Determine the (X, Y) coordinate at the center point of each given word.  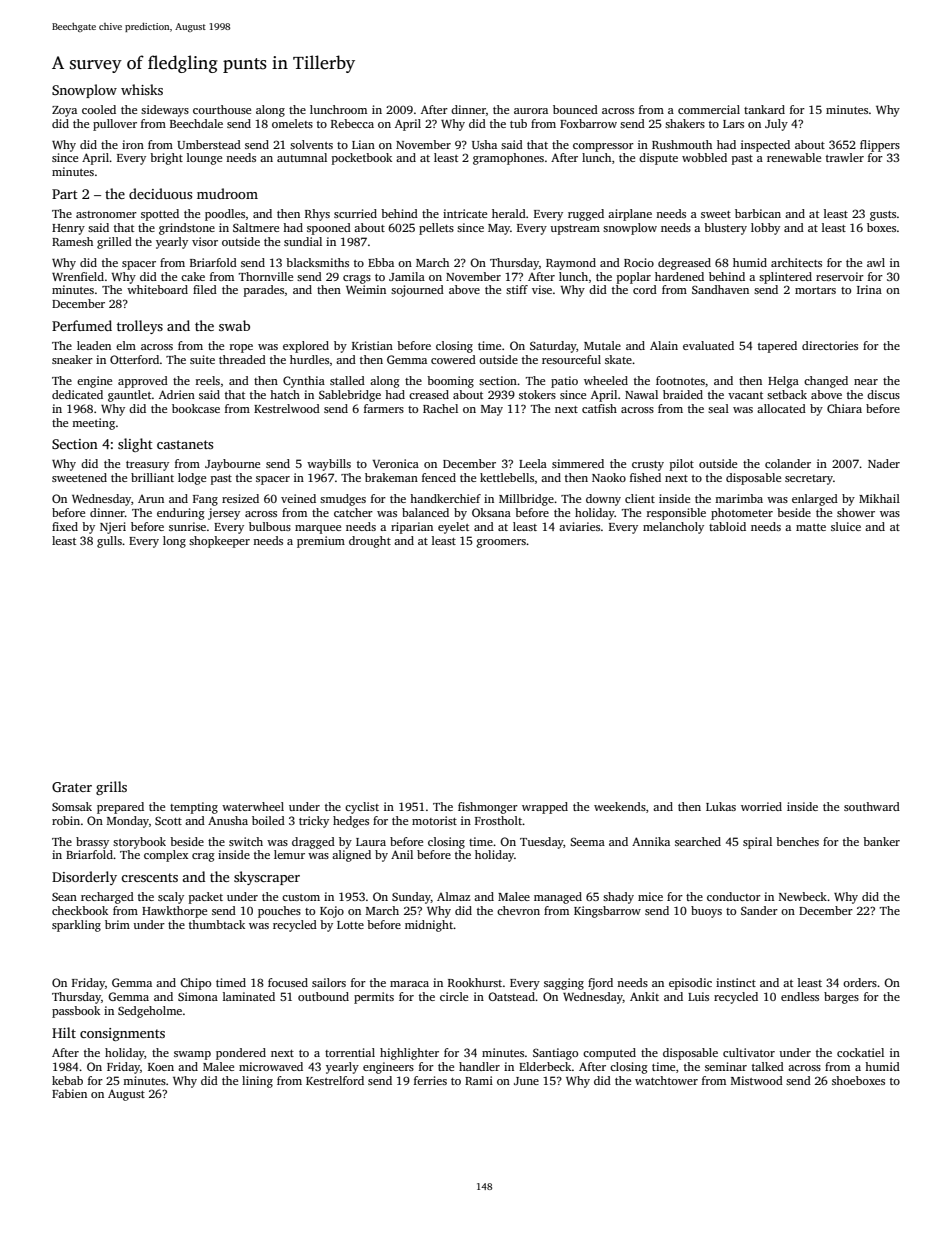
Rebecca (352, 123)
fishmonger (488, 808)
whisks (142, 89)
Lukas (721, 806)
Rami (479, 1080)
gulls (109, 542)
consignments (122, 1034)
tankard (764, 109)
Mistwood (757, 1080)
